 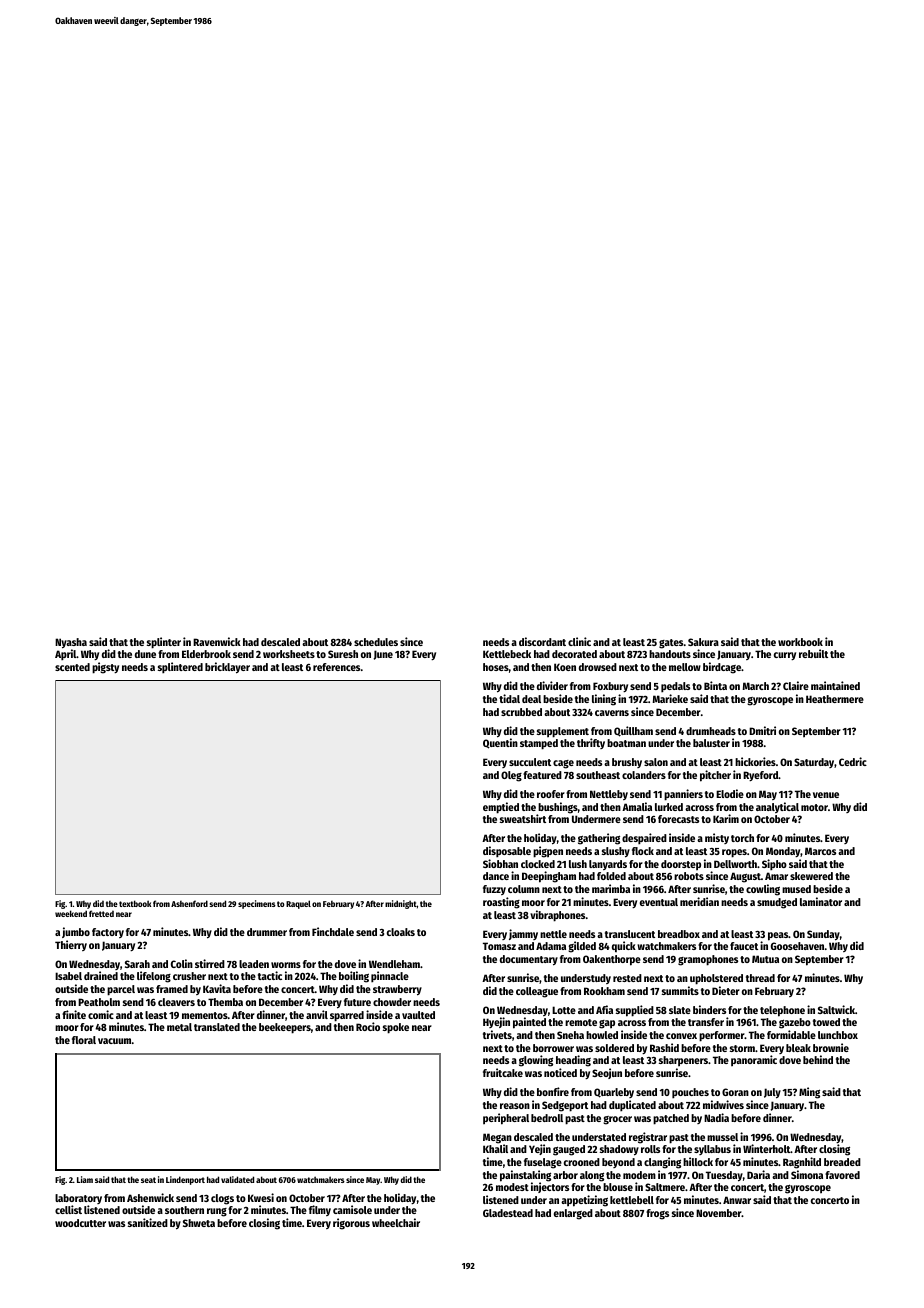 I want to click on Ashenford, so click(x=189, y=903).
